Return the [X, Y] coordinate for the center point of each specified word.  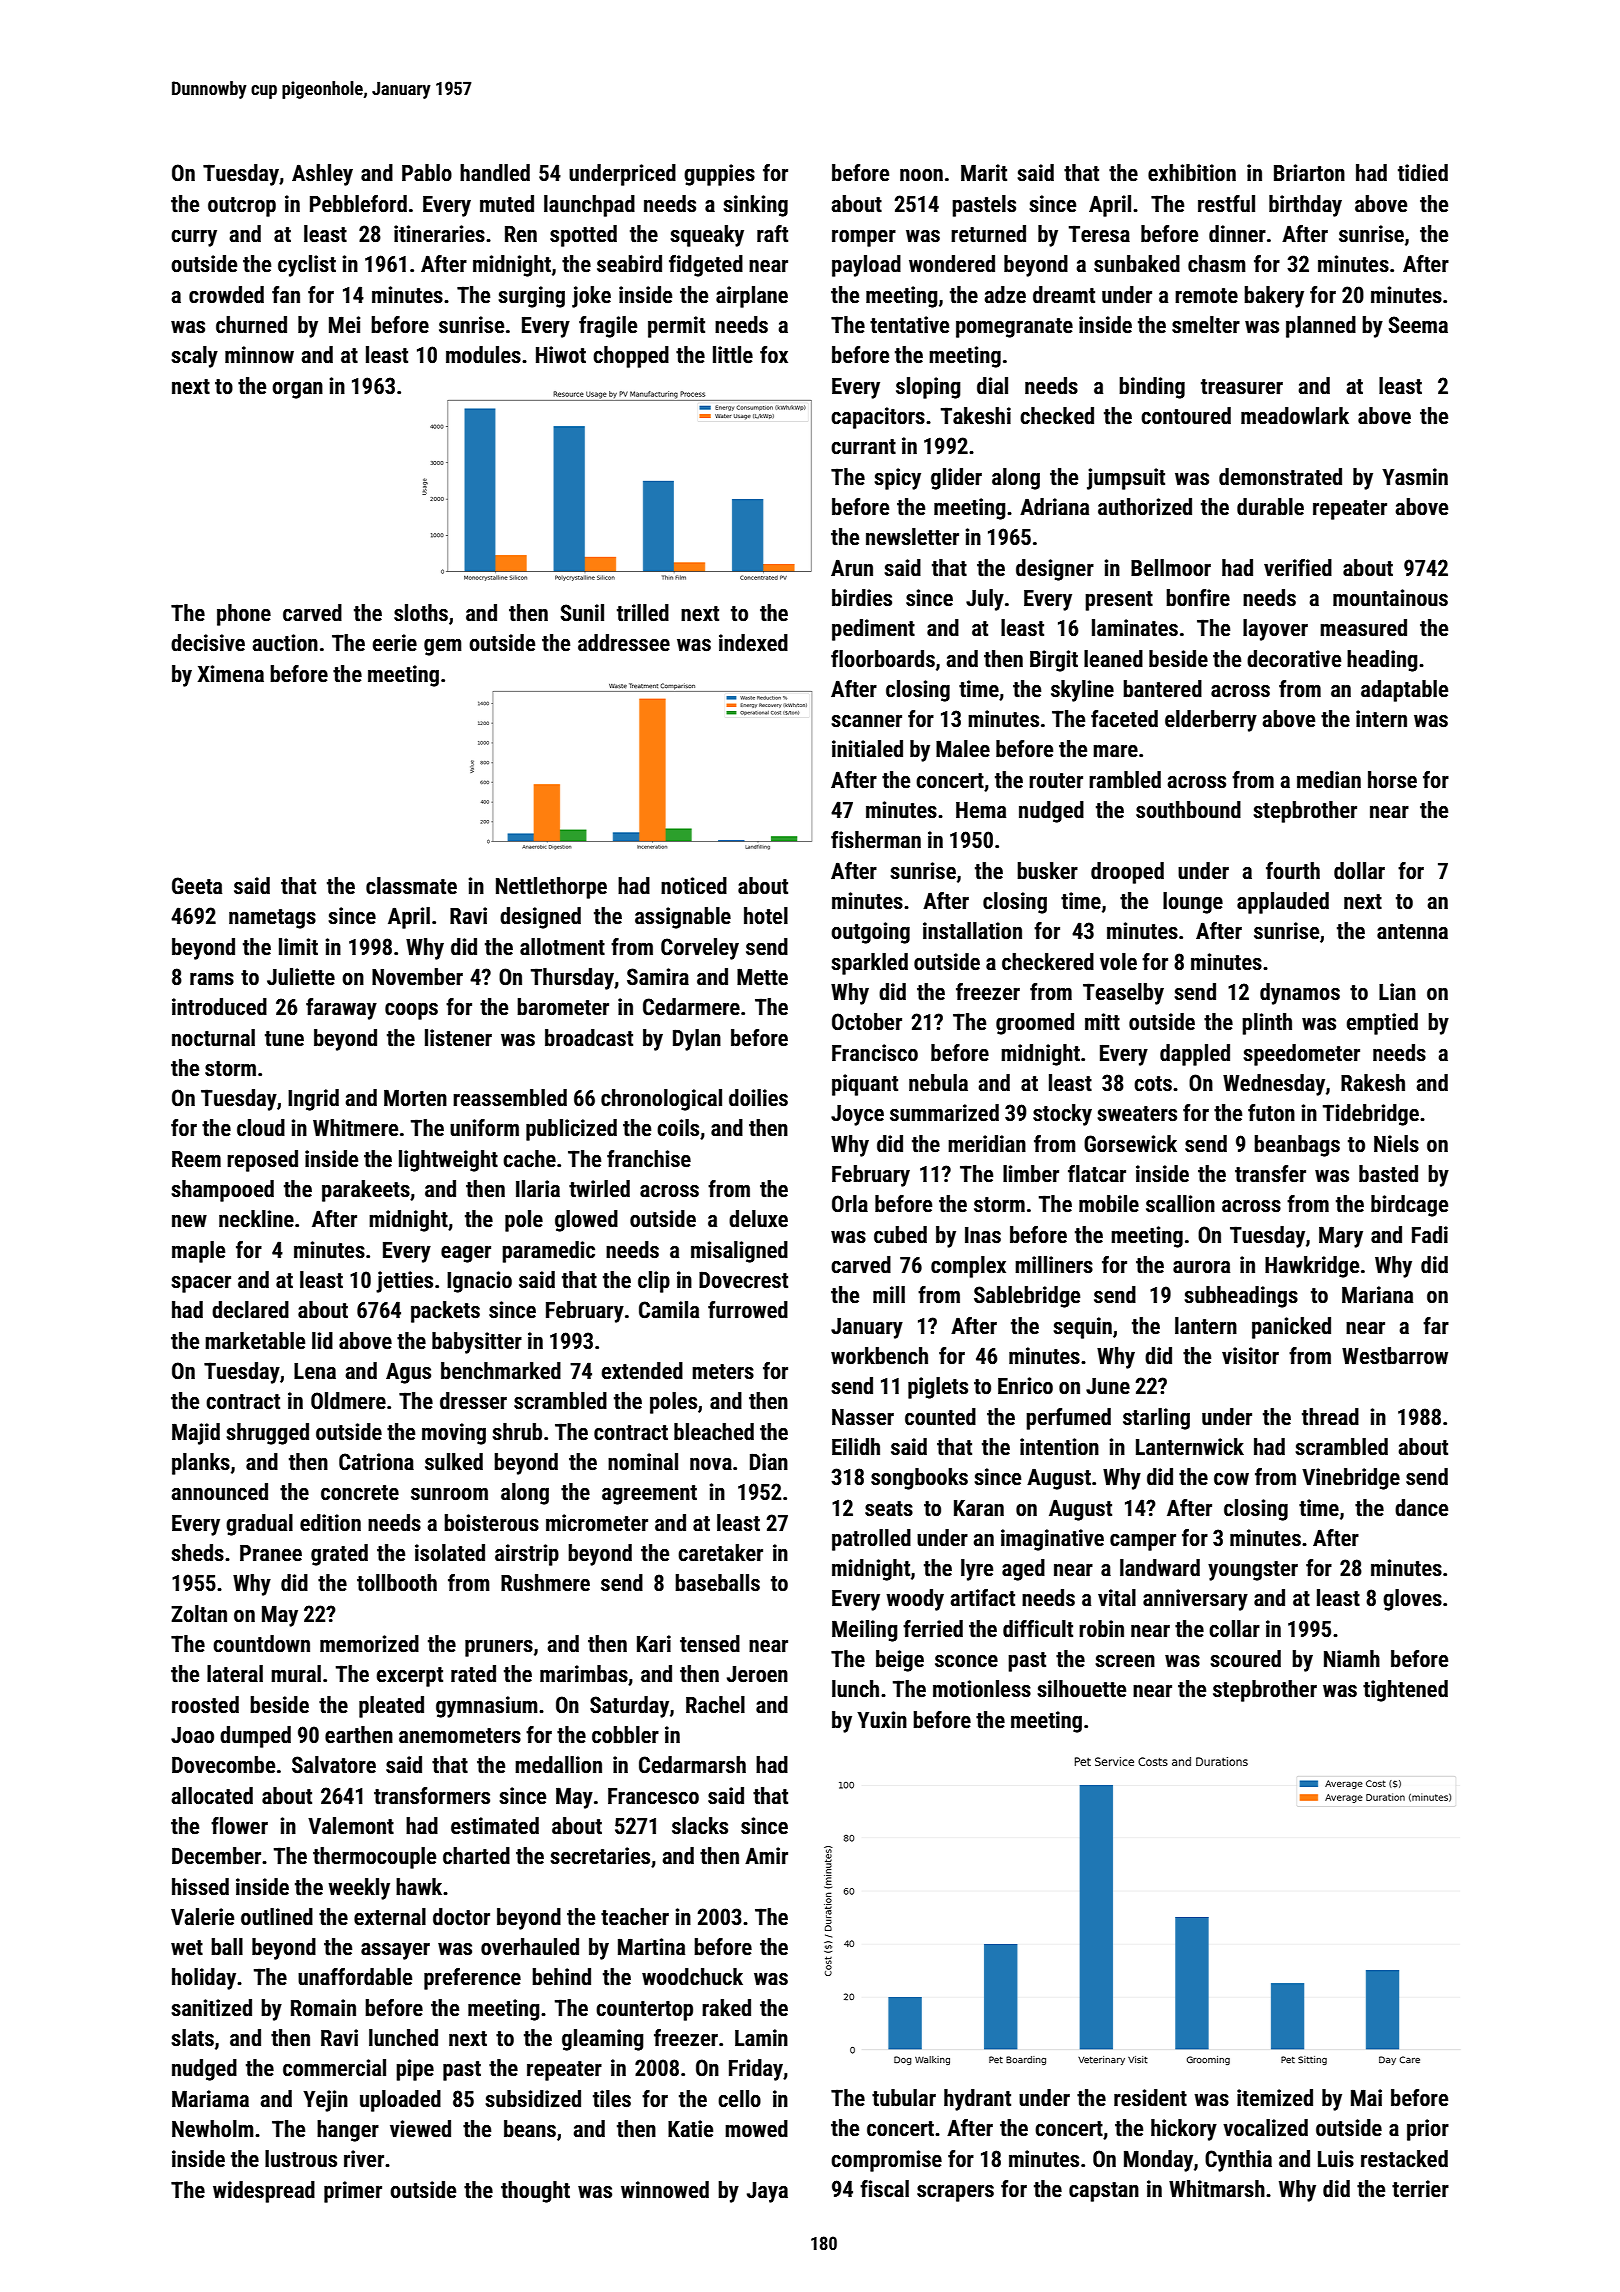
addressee [624, 643]
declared [250, 1310]
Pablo [427, 173]
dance [1421, 1508]
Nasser [863, 1417]
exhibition [1192, 173]
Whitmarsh [1217, 2189]
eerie [395, 643]
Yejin [325, 2101]
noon [921, 175]
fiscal [884, 2189]
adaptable [1404, 691]
